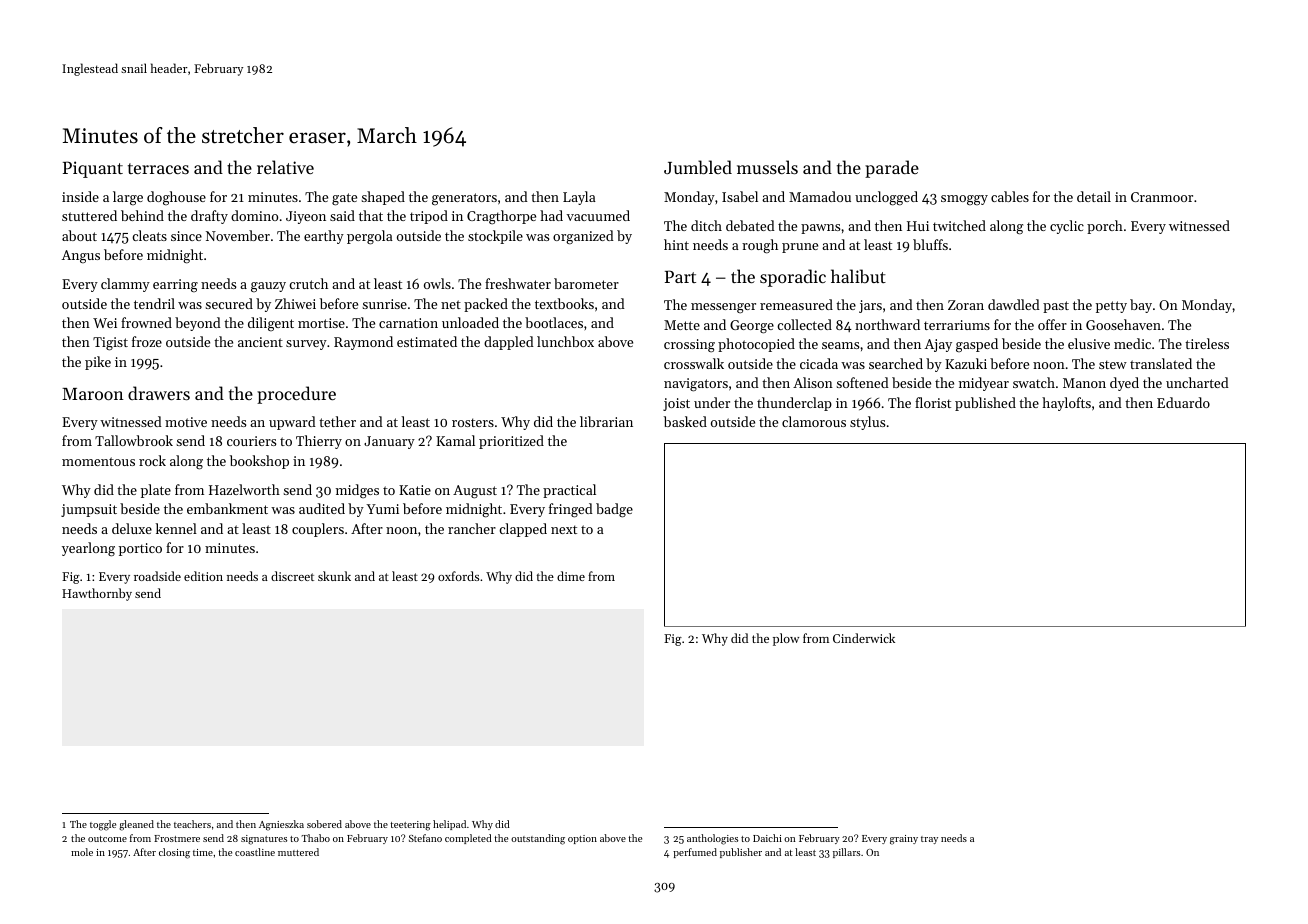  I want to click on bay, so click(1141, 306).
